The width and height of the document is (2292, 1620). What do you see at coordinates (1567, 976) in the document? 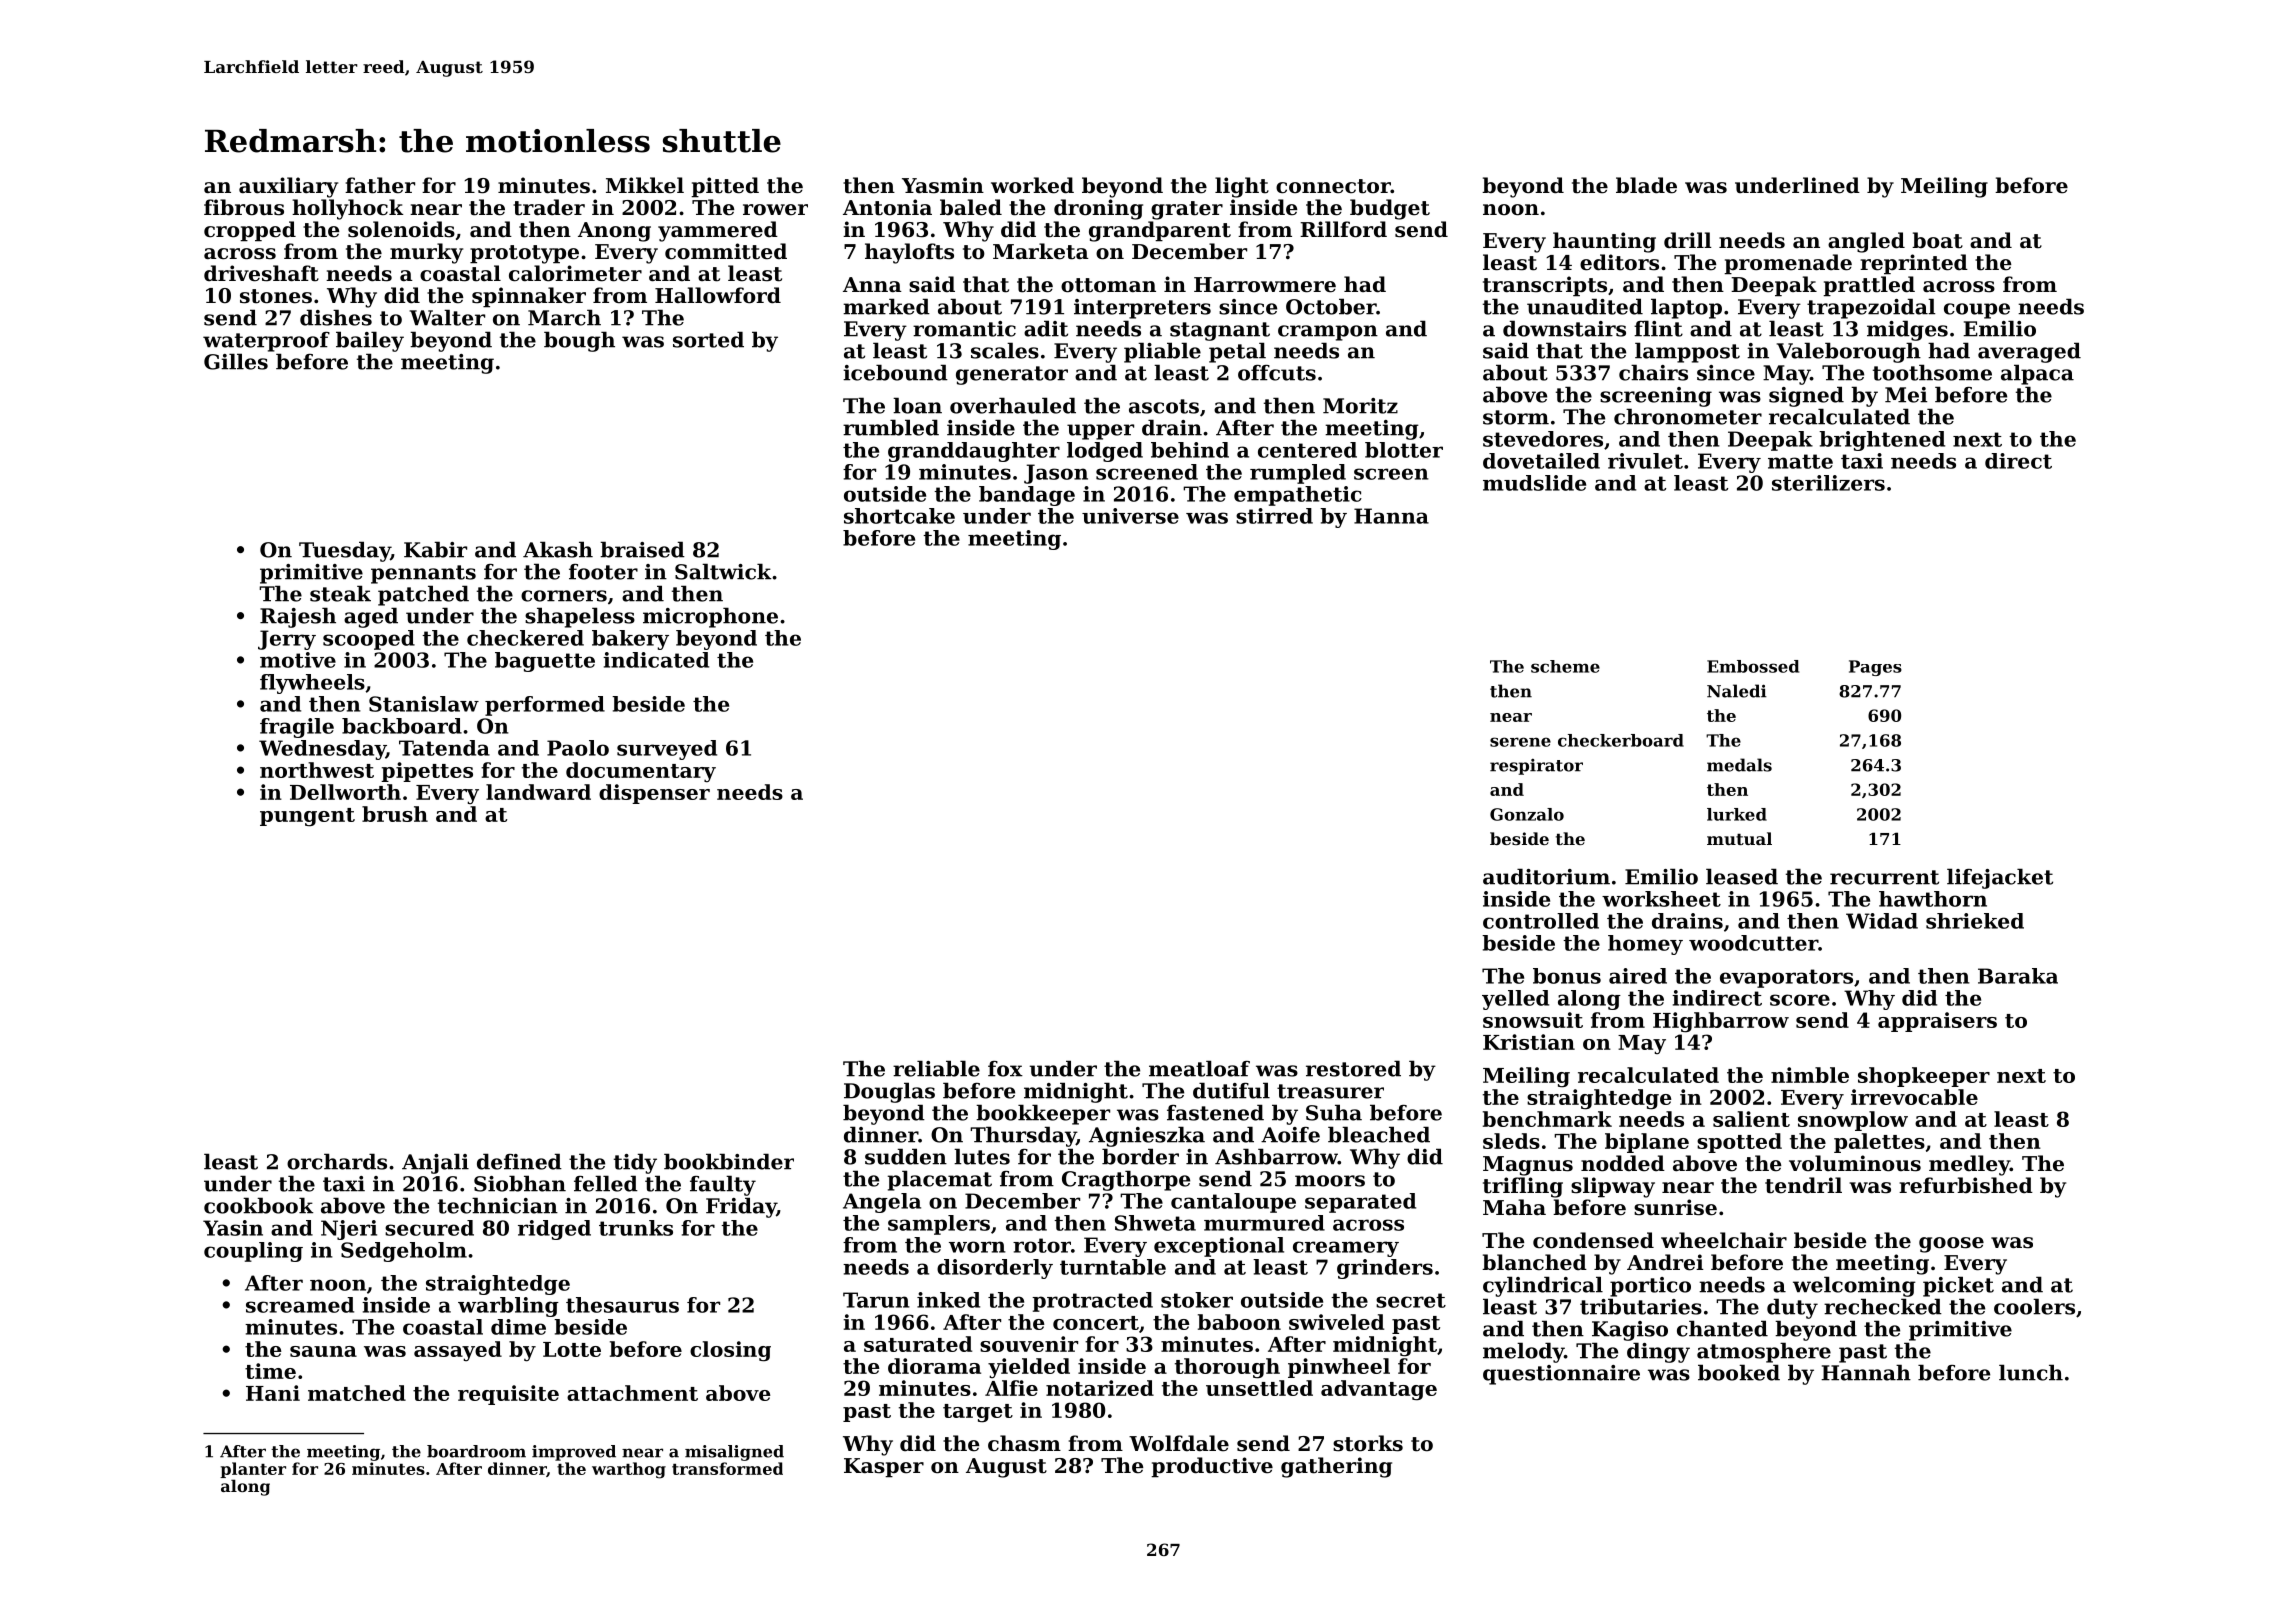
I see `bonus` at bounding box center [1567, 976].
